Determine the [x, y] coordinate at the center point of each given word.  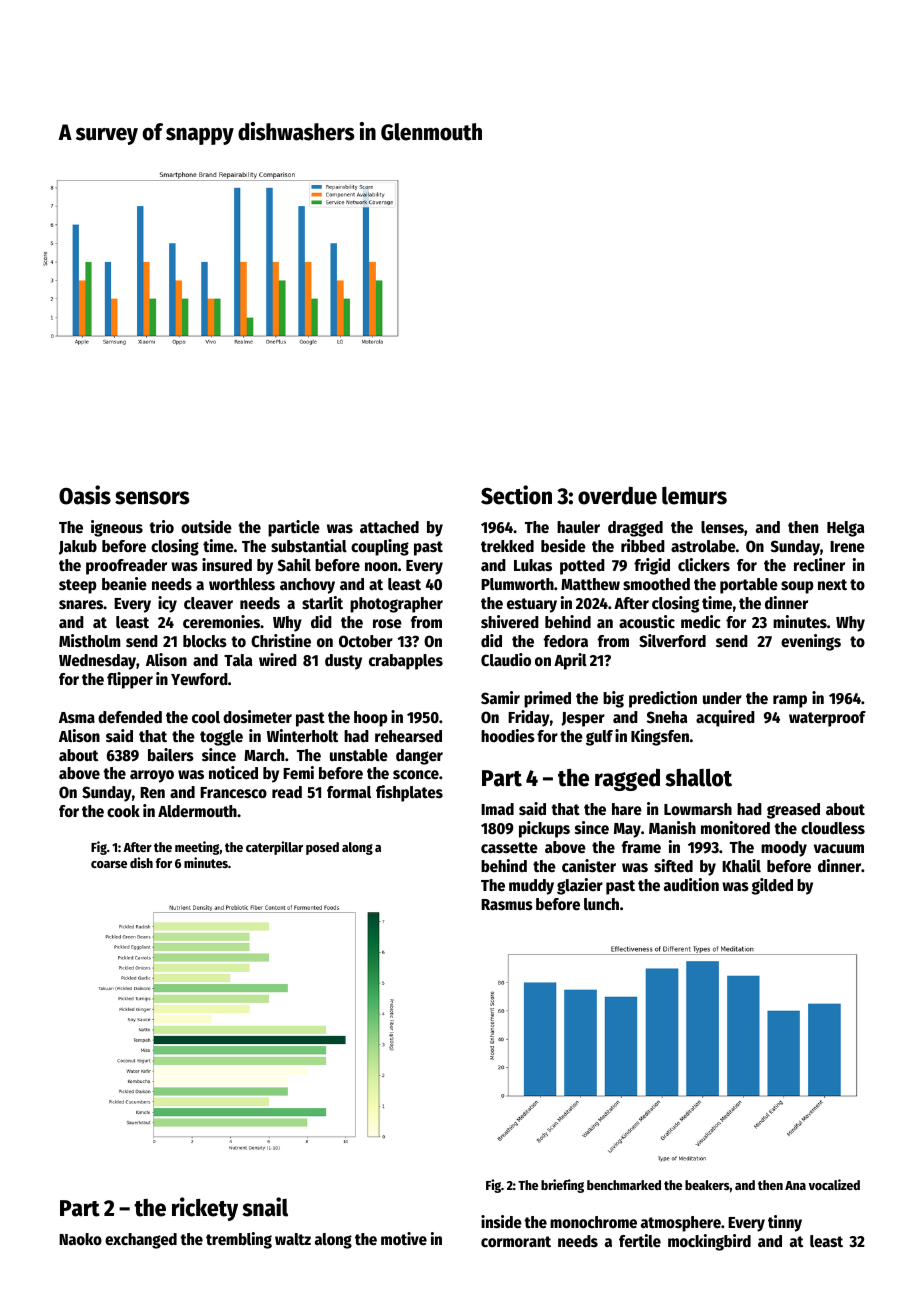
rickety [205, 1209]
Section [516, 495]
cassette [509, 848]
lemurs [694, 496]
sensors [152, 498]
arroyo [152, 776]
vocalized [834, 1184]
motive [404, 1239]
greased [793, 811]
